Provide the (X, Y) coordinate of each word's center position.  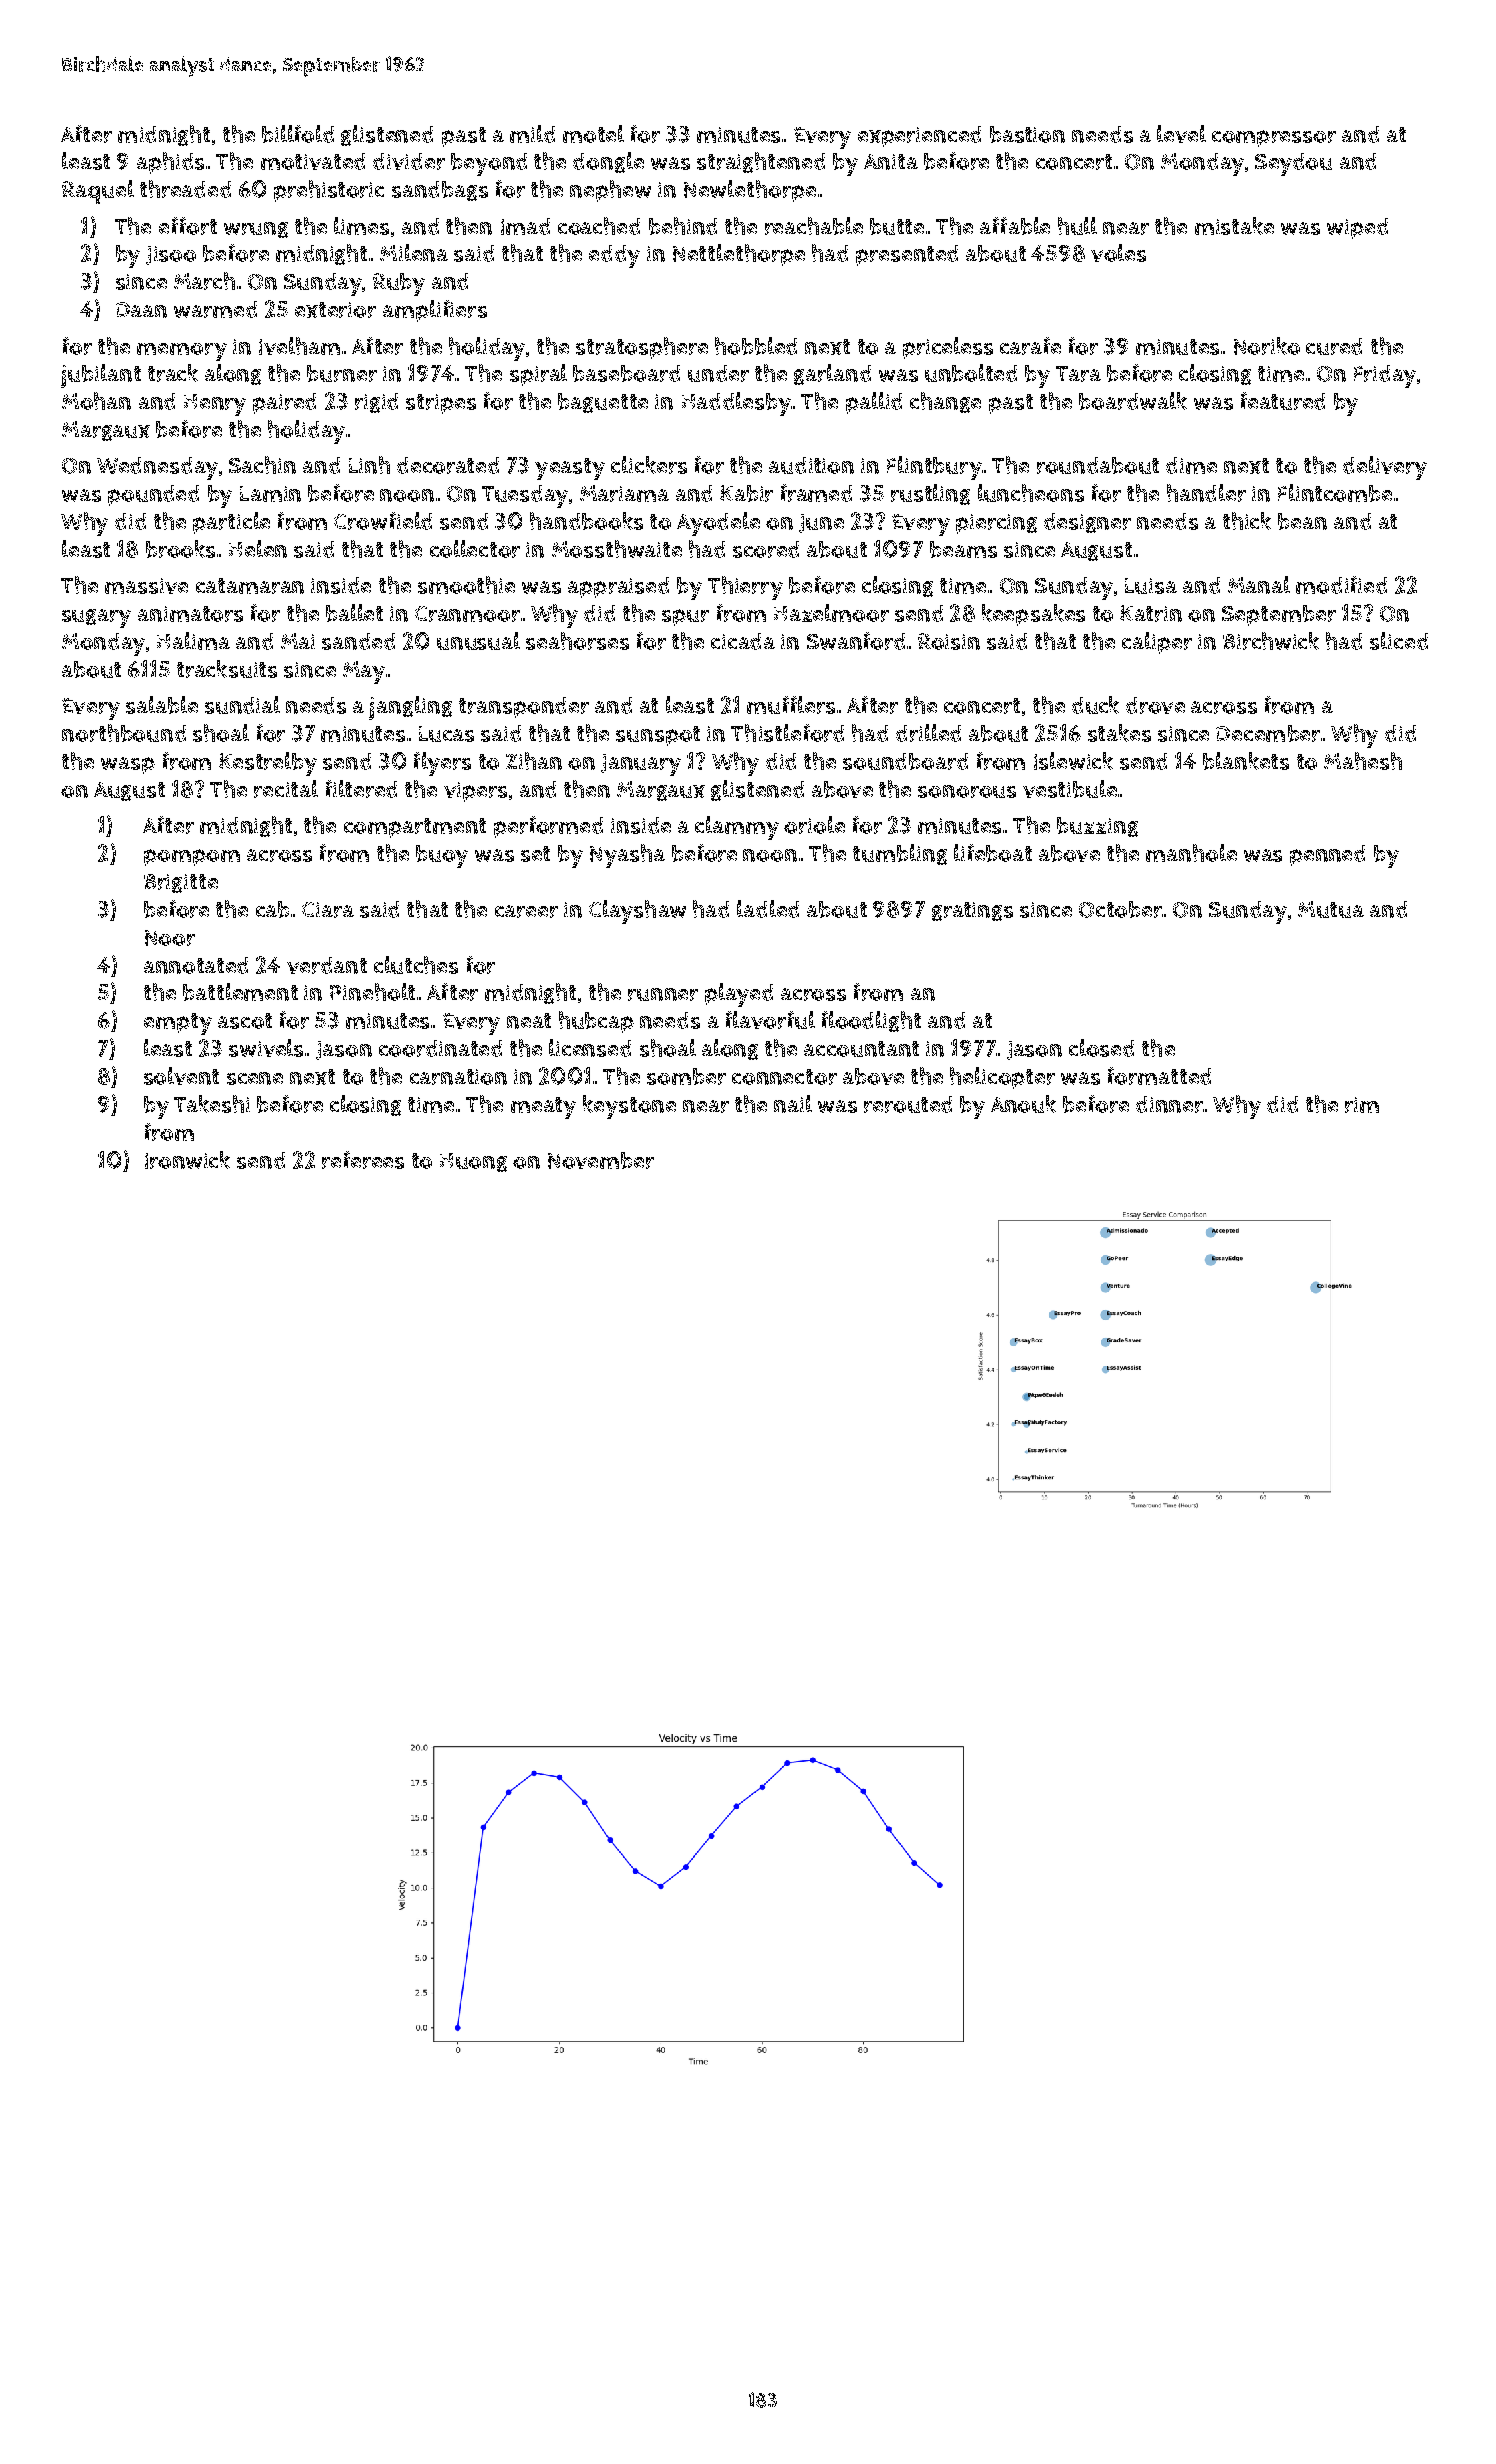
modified (1341, 585)
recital (286, 789)
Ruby (399, 284)
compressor (1274, 138)
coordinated (440, 1048)
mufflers (791, 705)
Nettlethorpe (739, 255)
